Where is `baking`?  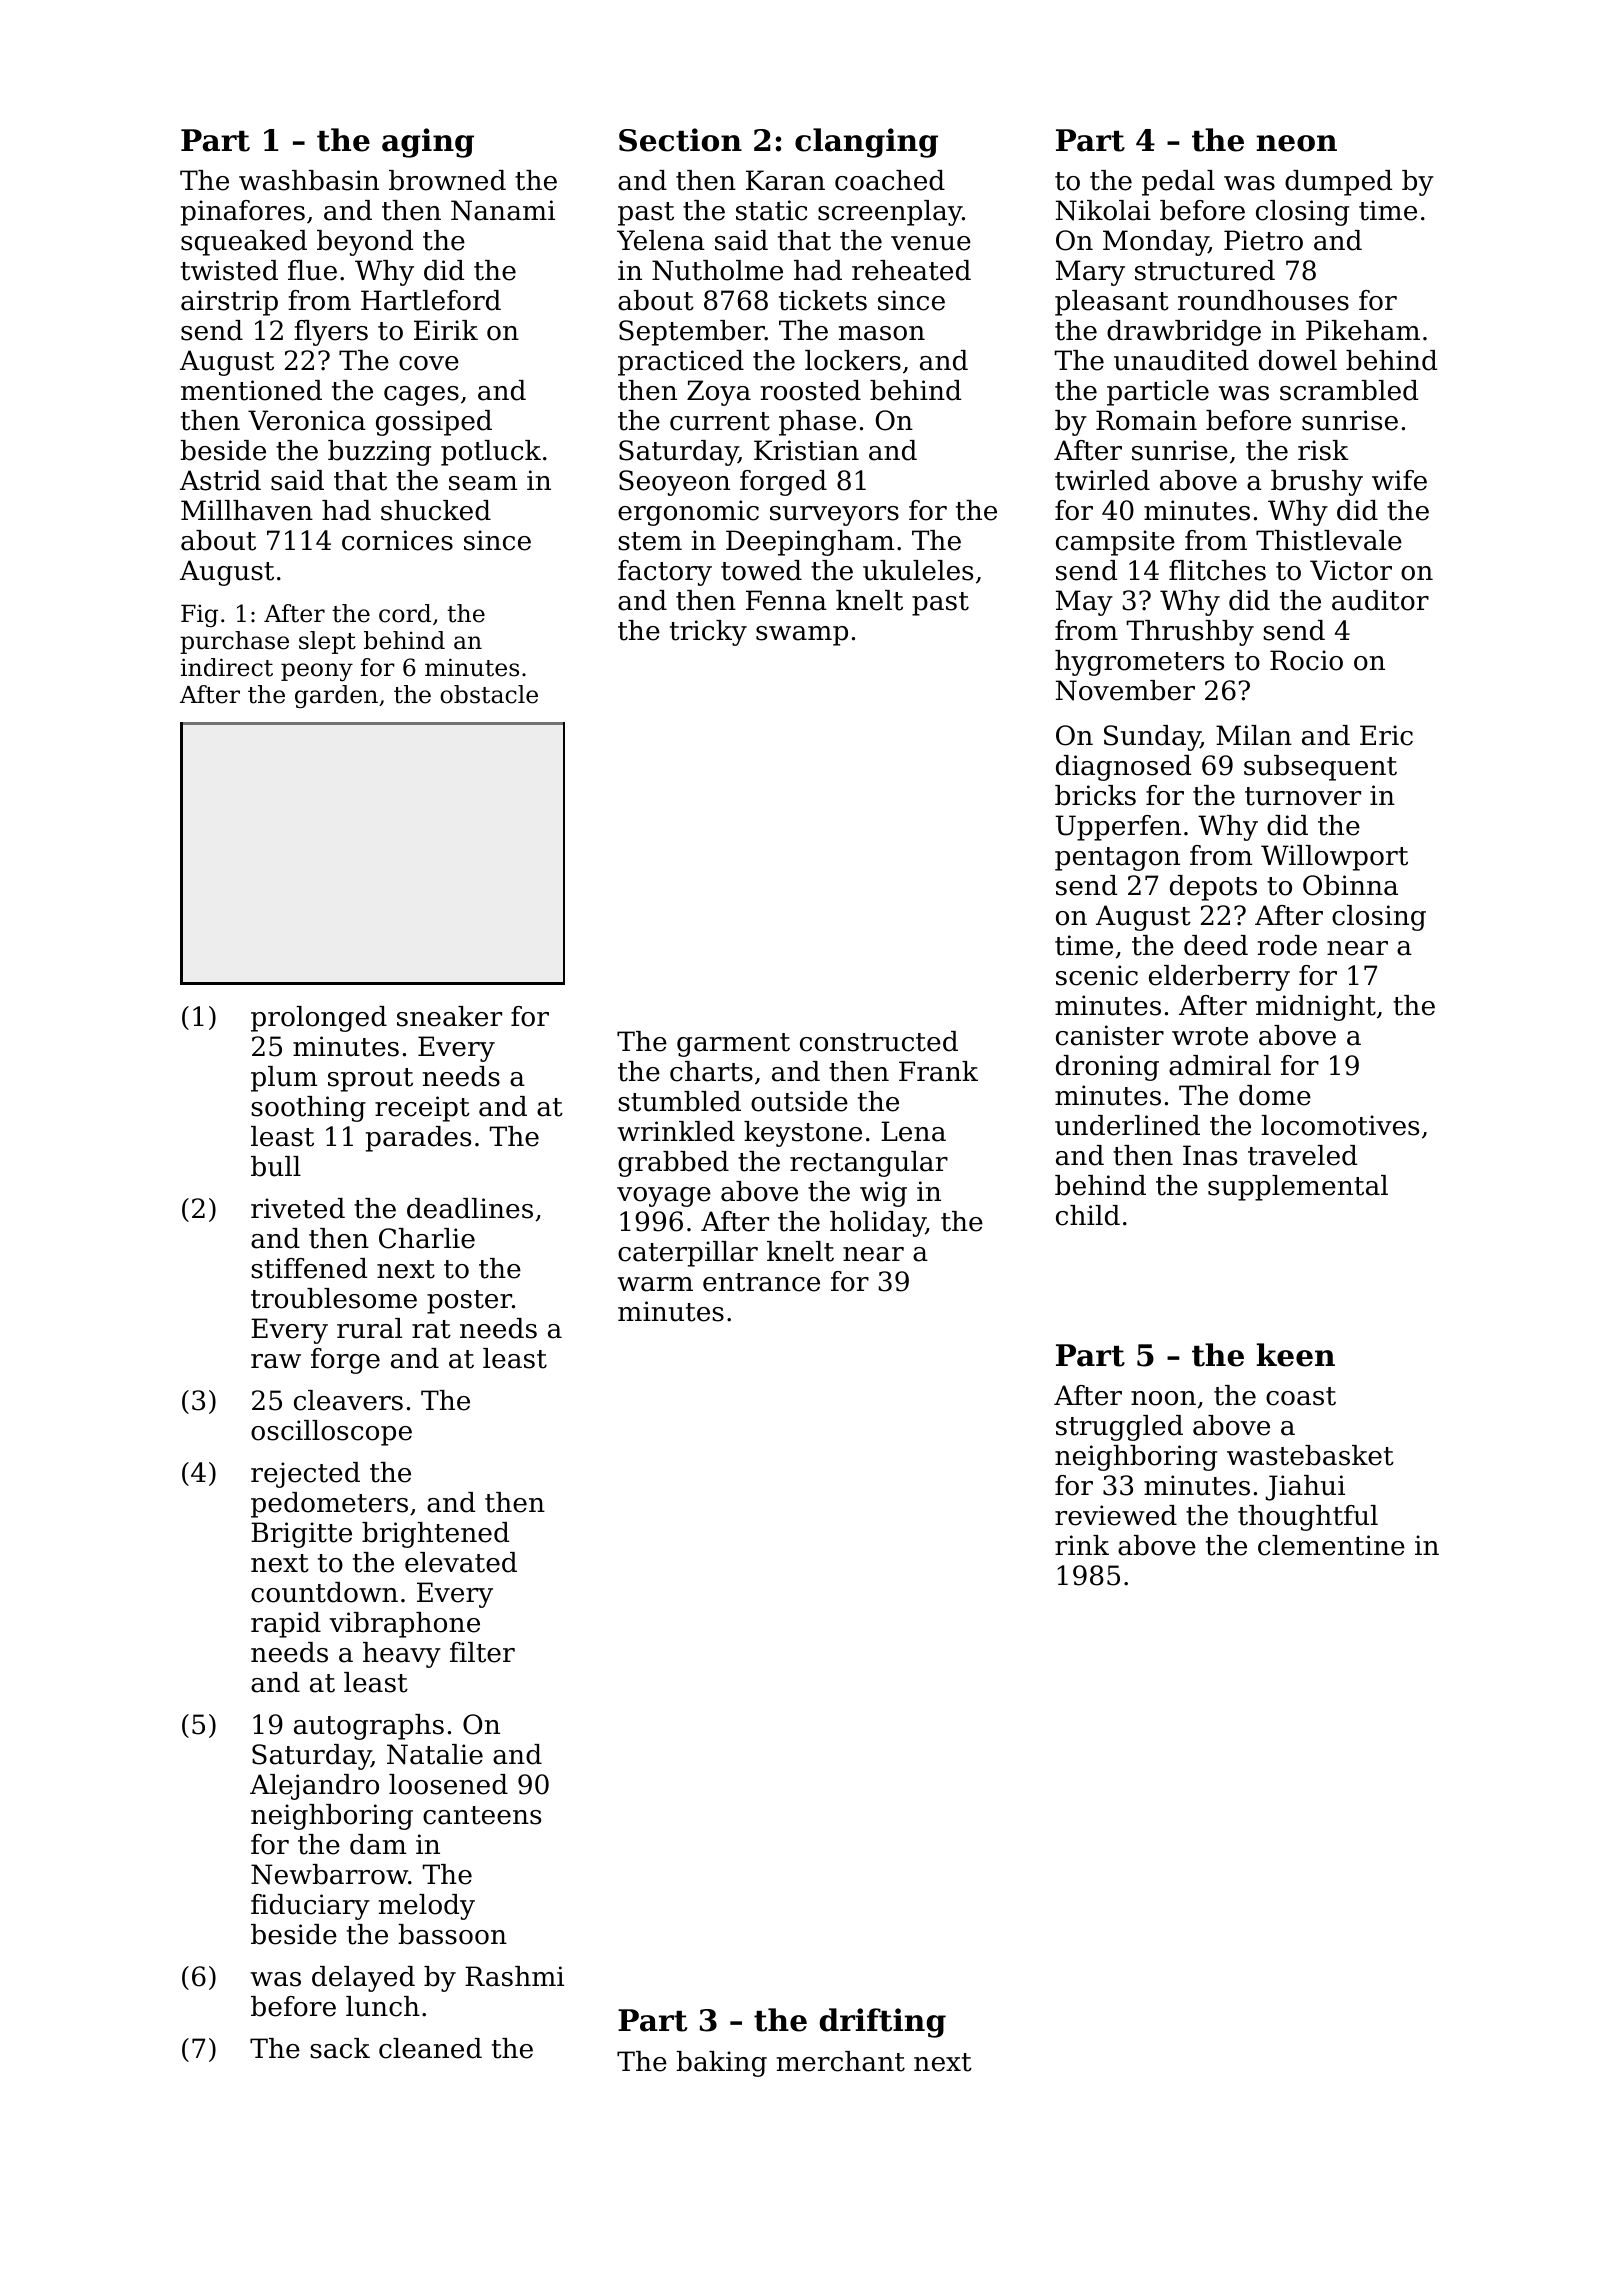
baking is located at coordinates (722, 2064).
